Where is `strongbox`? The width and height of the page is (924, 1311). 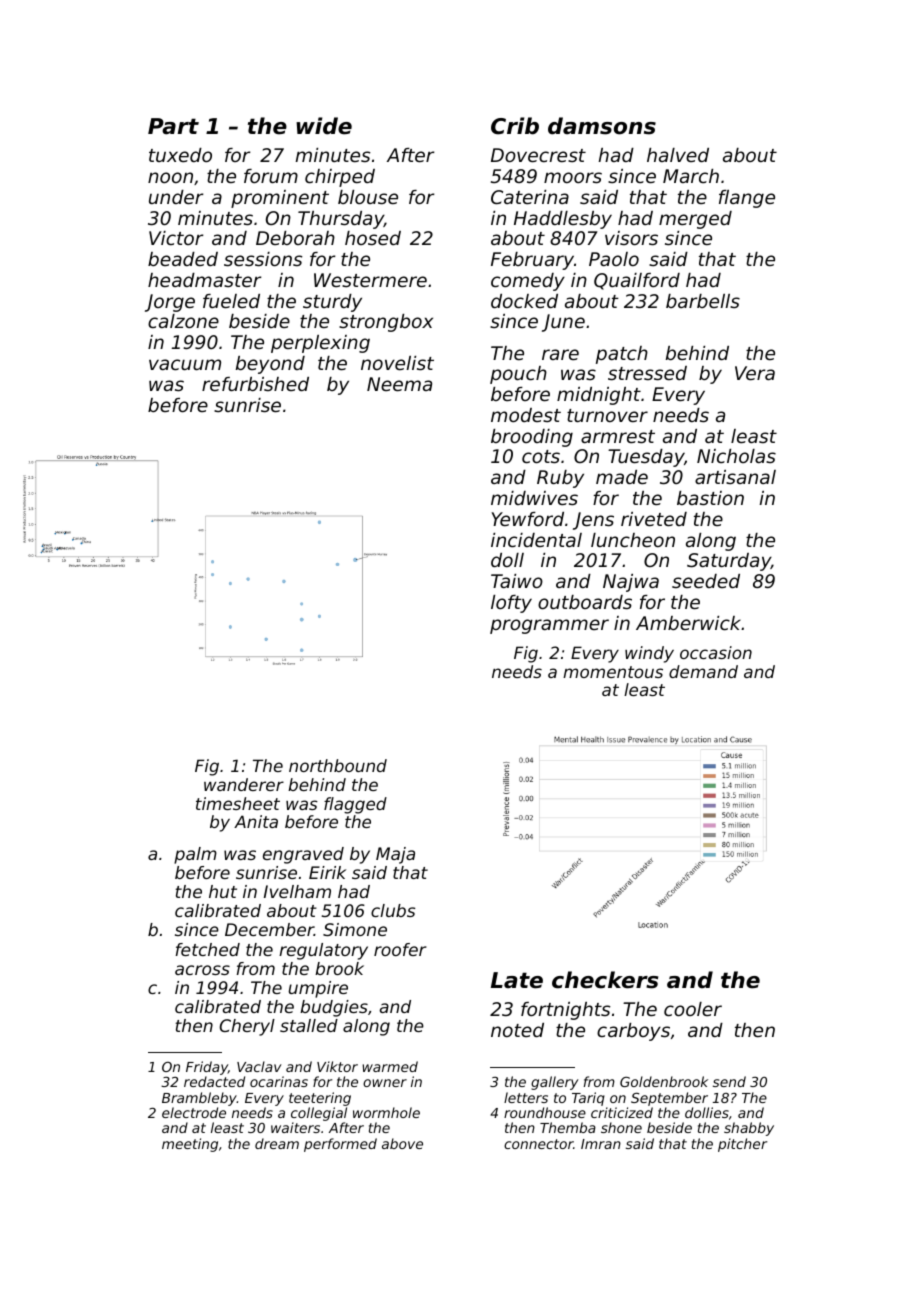
strongbox is located at coordinates (386, 323).
